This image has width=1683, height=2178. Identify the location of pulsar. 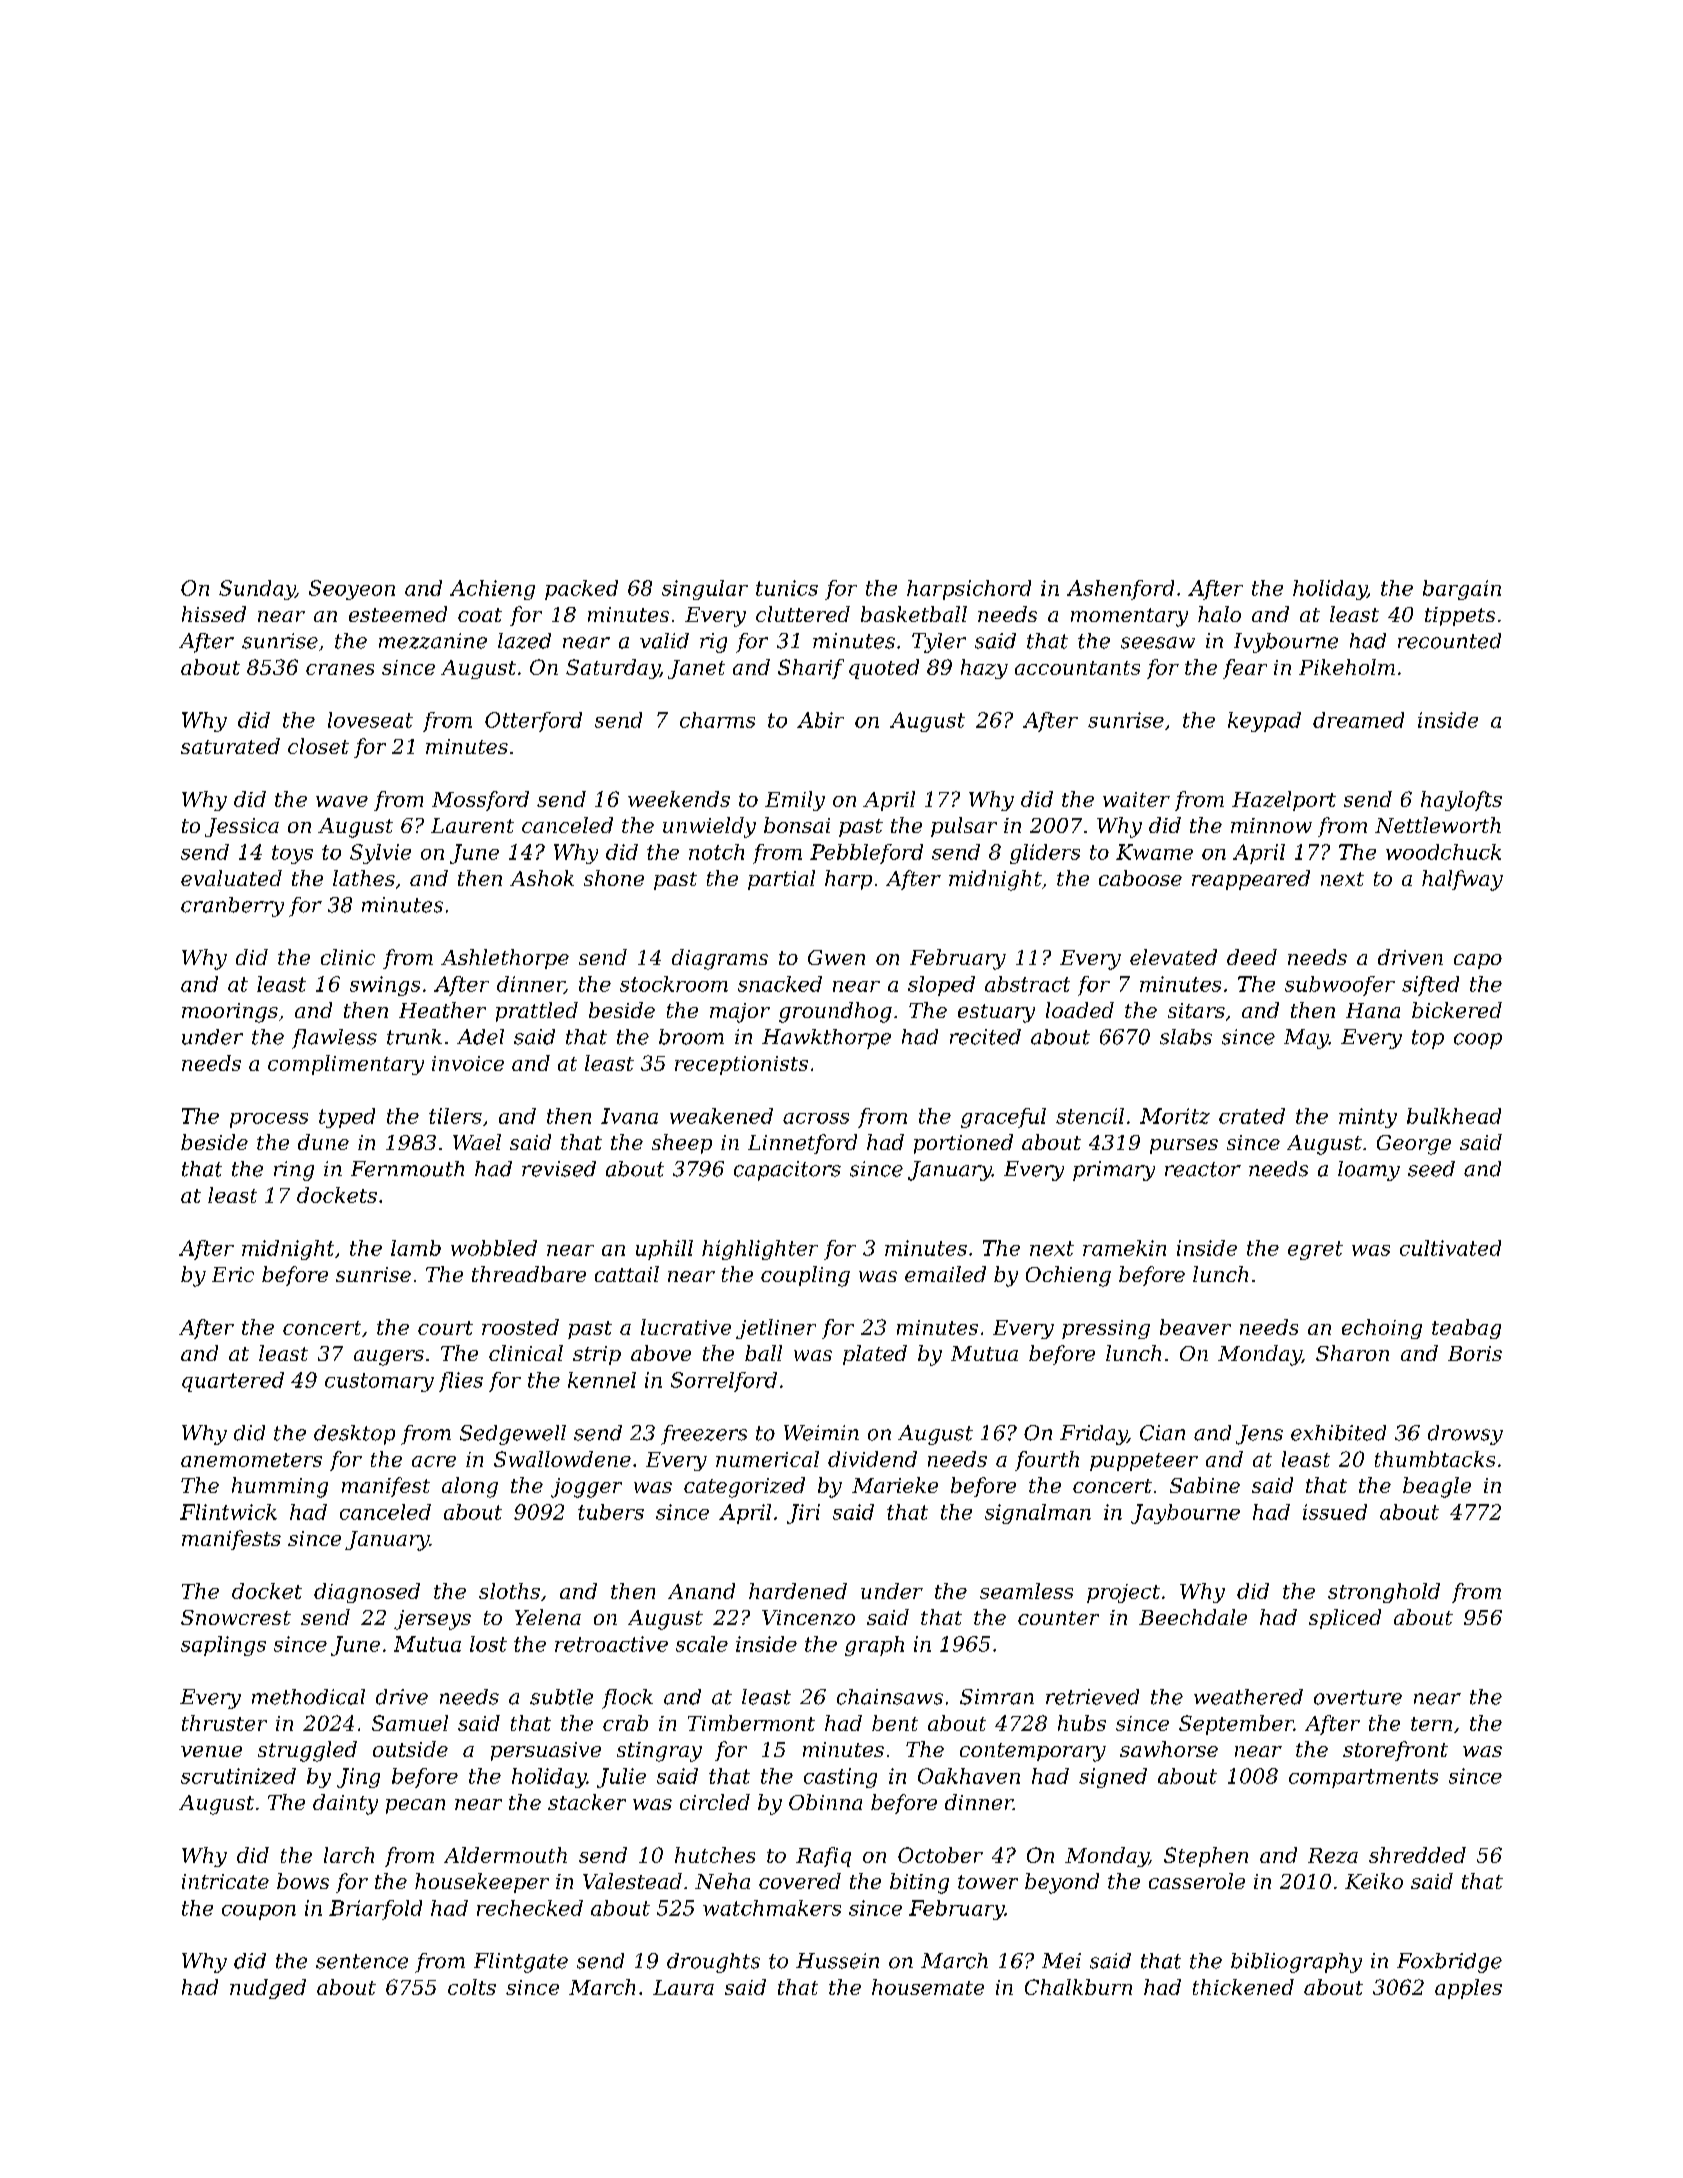
(964, 827).
